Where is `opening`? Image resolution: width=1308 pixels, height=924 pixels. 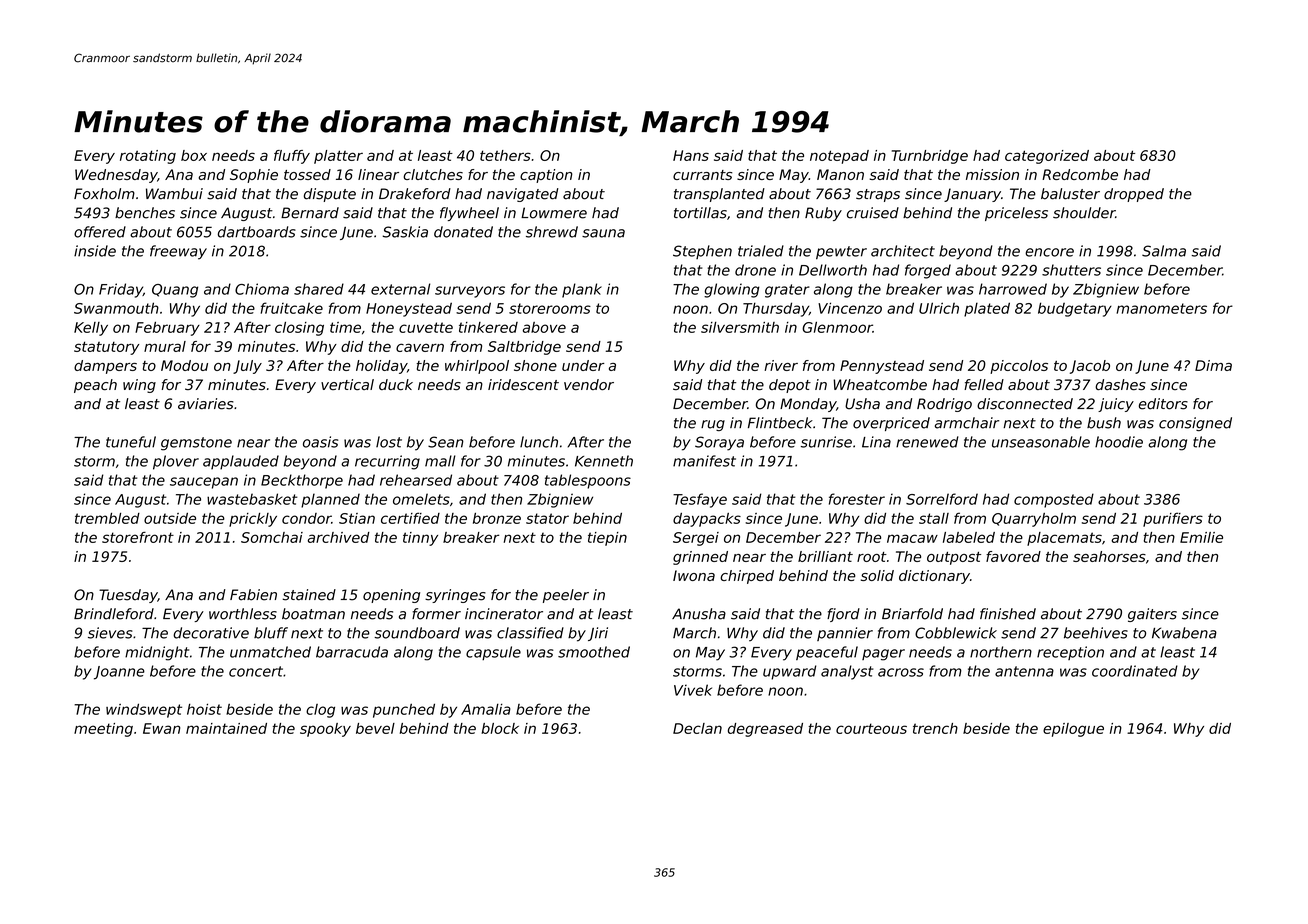 opening is located at coordinates (391, 596).
